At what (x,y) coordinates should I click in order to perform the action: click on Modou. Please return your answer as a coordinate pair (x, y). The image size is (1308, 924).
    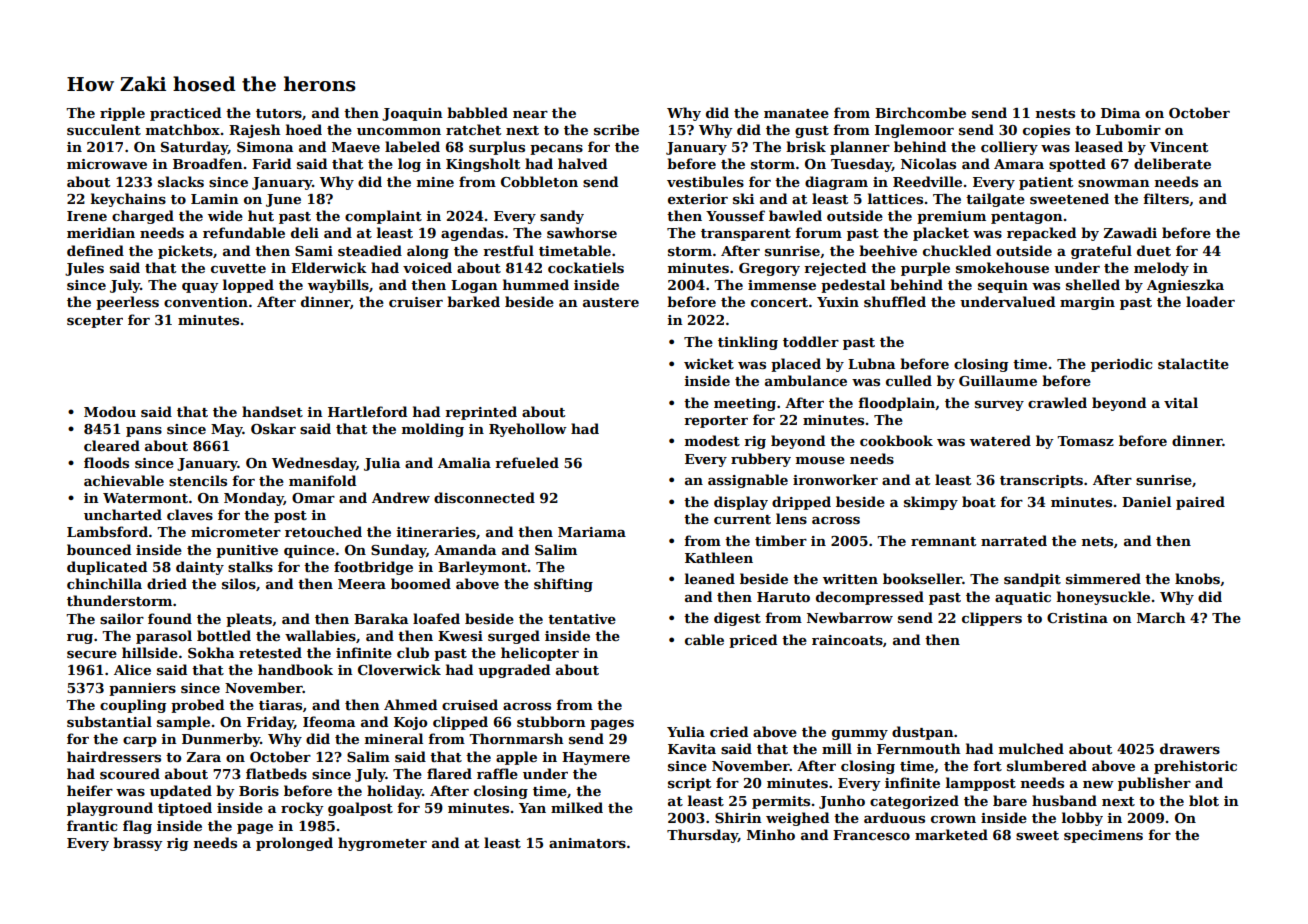
    Looking at the image, I should click on (110, 411).
